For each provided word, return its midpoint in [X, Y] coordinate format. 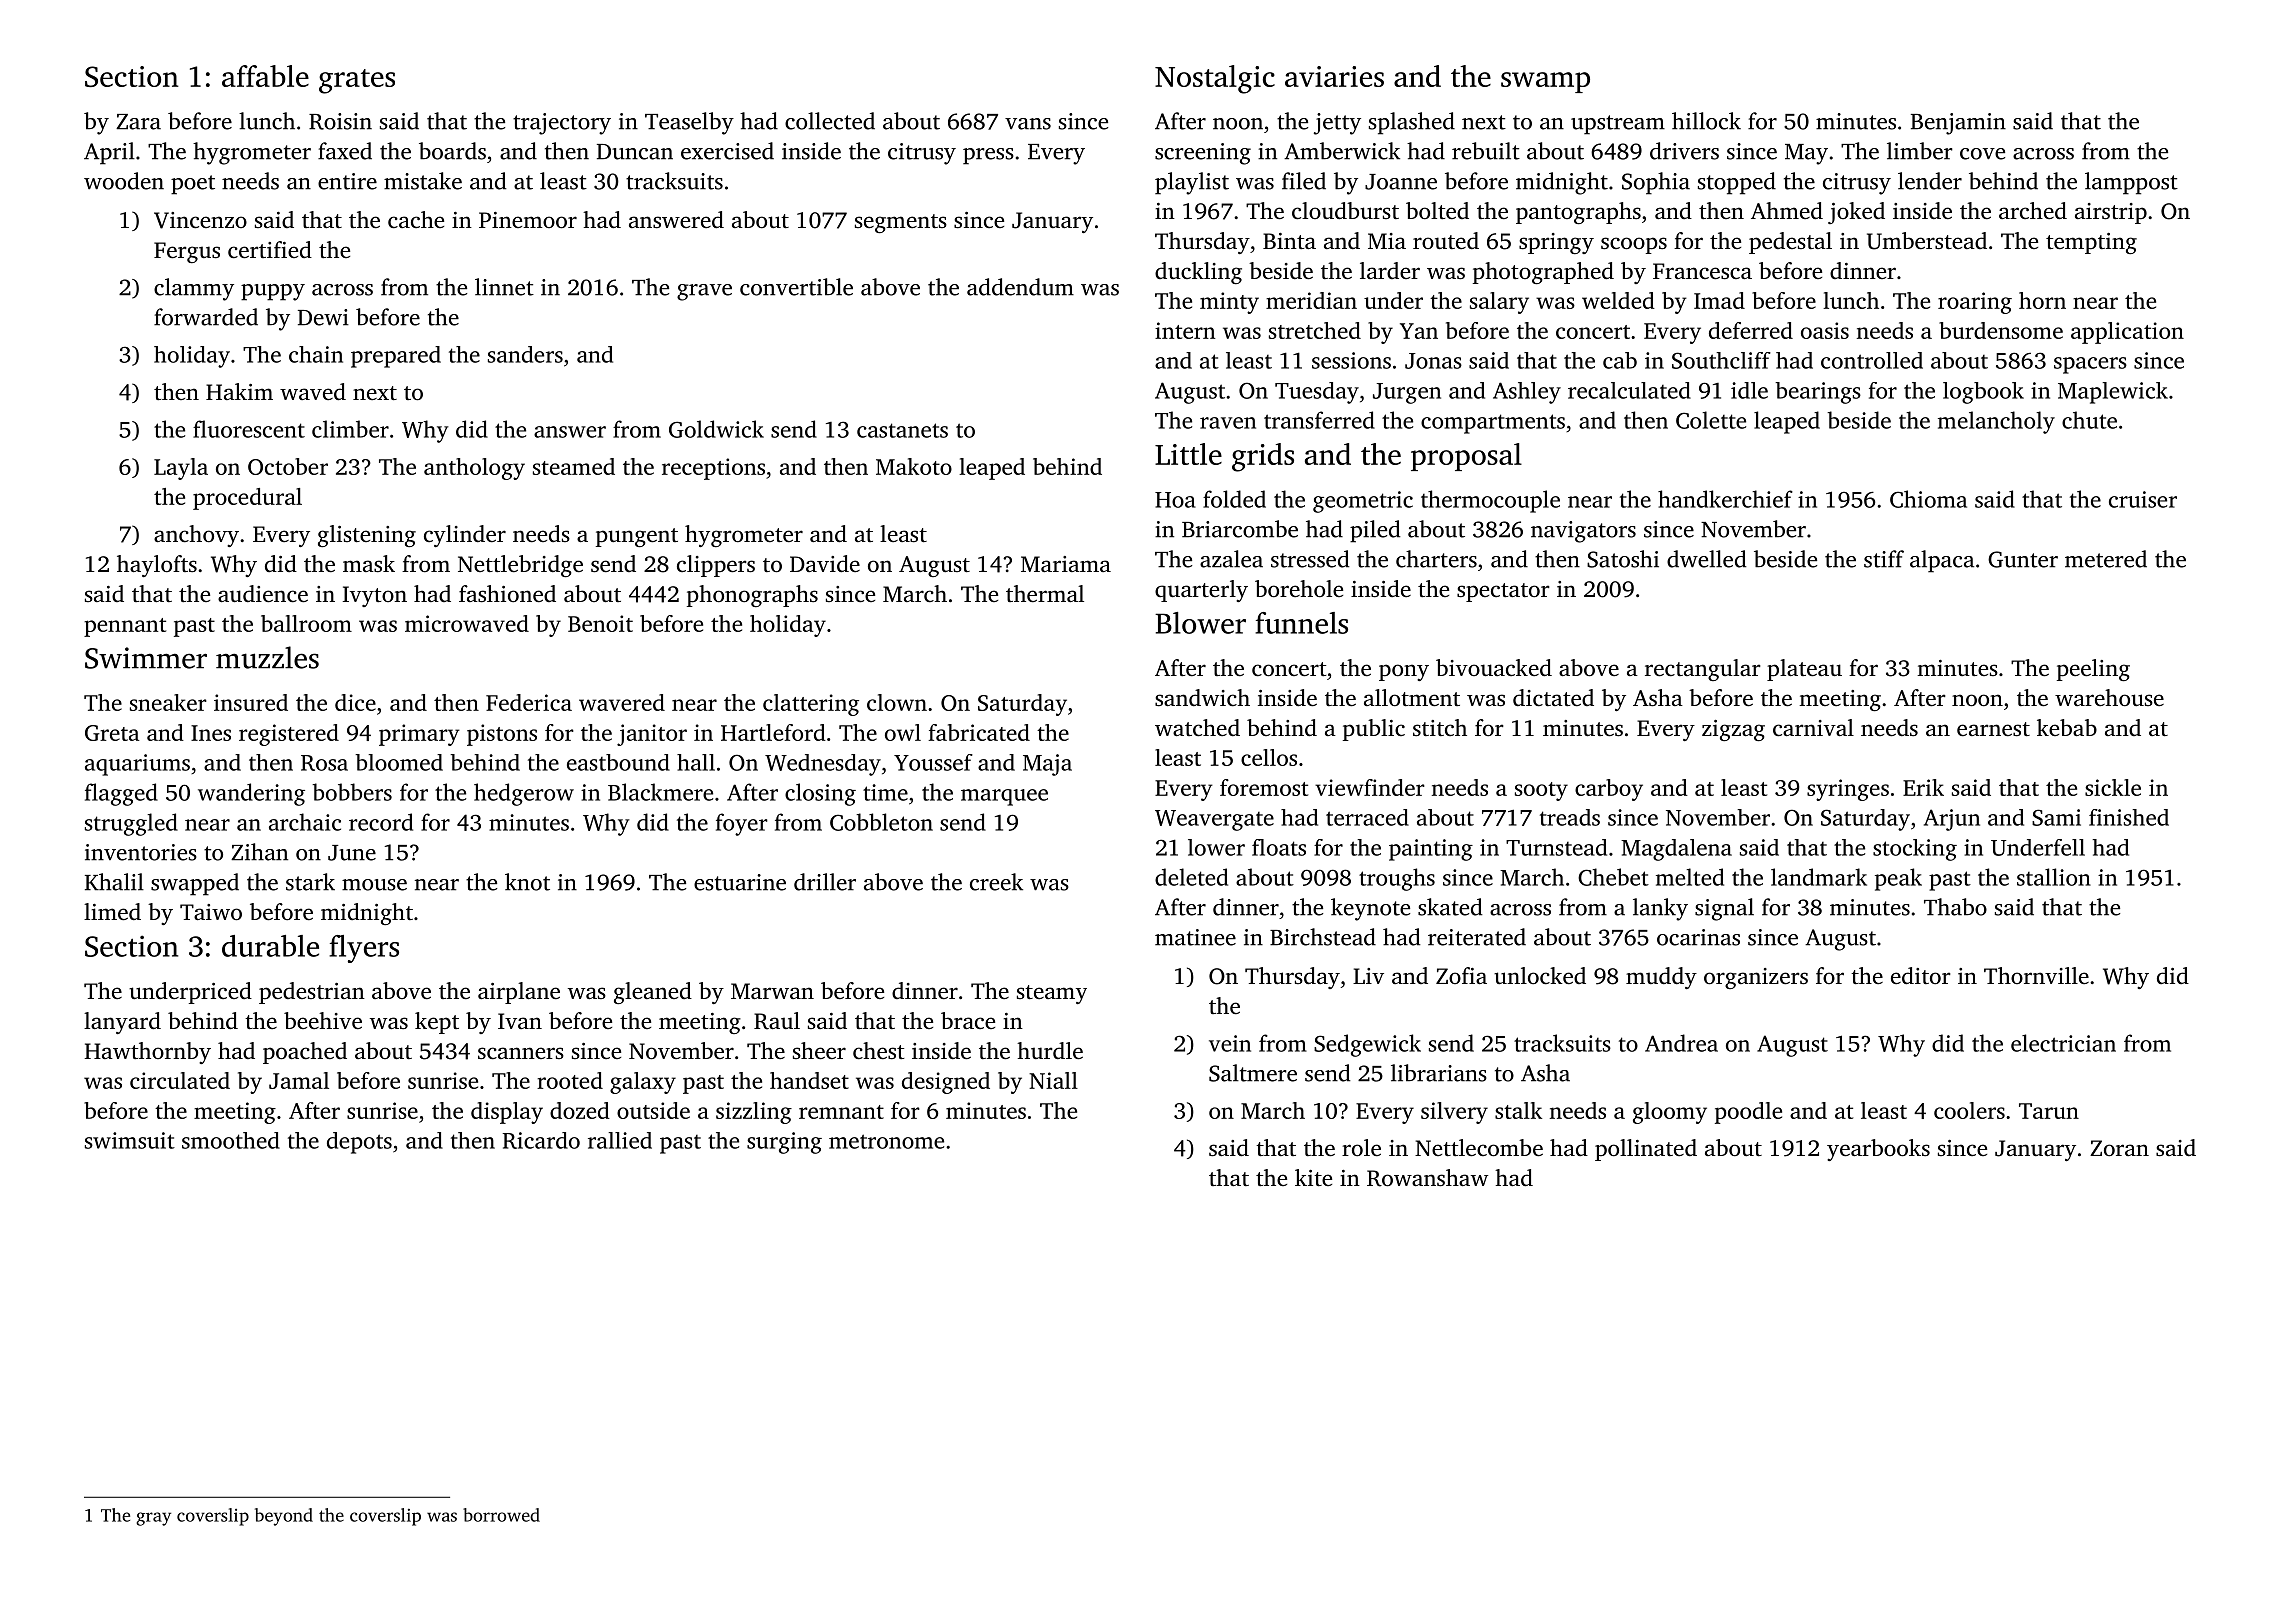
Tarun [2049, 1111]
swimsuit [130, 1140]
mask [369, 563]
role [1361, 1148]
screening [1203, 154]
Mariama [1066, 564]
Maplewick [2113, 393]
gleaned [653, 993]
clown [897, 702]
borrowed [501, 1515]
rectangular [1703, 670]
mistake [423, 181]
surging [784, 1143]
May [1806, 154]
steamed [574, 466]
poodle [1748, 1113]
